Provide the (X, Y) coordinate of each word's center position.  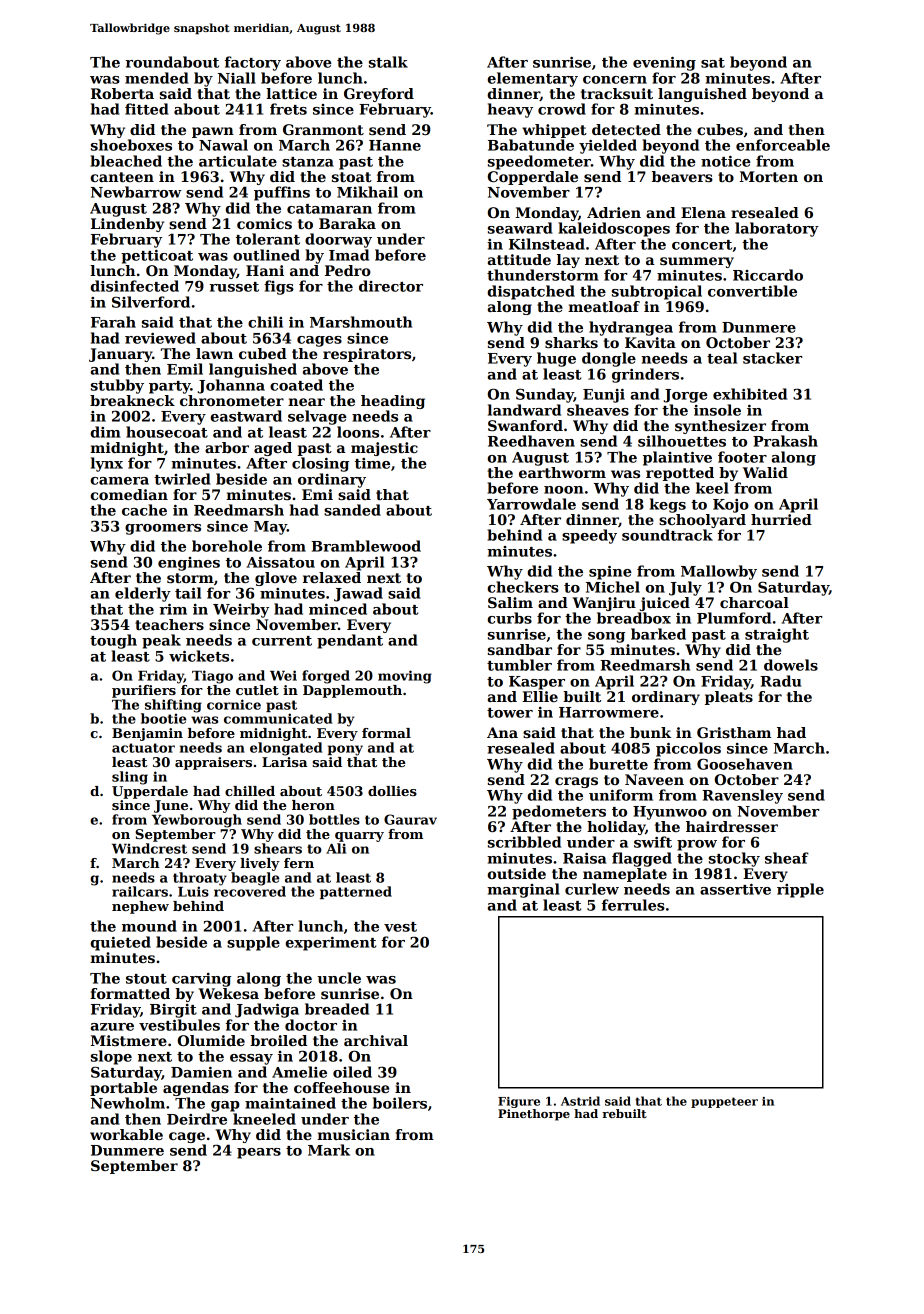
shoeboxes (131, 145)
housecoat (167, 432)
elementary (533, 79)
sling (130, 778)
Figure (519, 1102)
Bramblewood (366, 546)
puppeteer (724, 1102)
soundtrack (667, 535)
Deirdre (197, 1119)
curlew (592, 889)
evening (664, 64)
